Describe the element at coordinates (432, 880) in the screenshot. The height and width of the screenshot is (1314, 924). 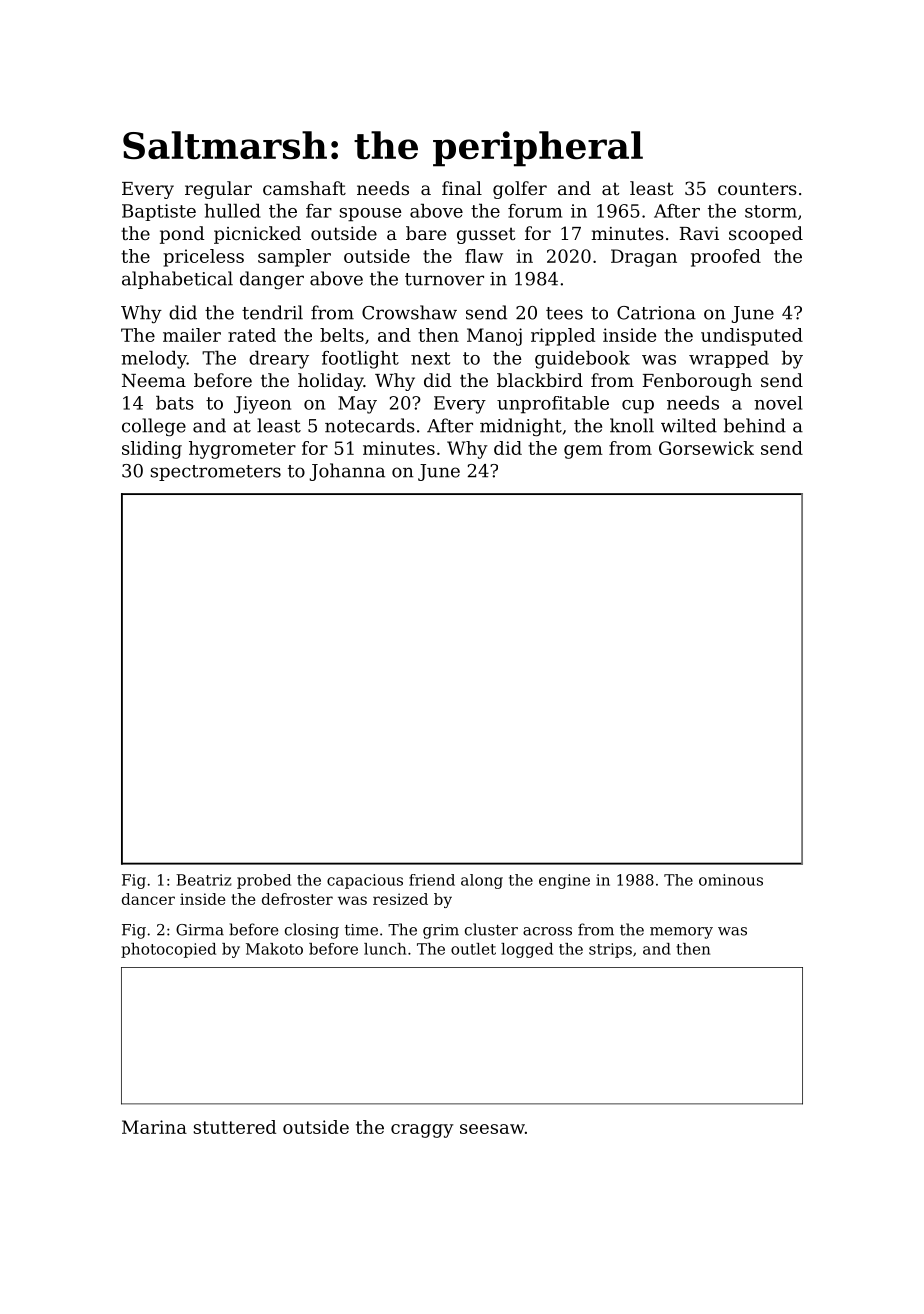
I see `friend` at that location.
